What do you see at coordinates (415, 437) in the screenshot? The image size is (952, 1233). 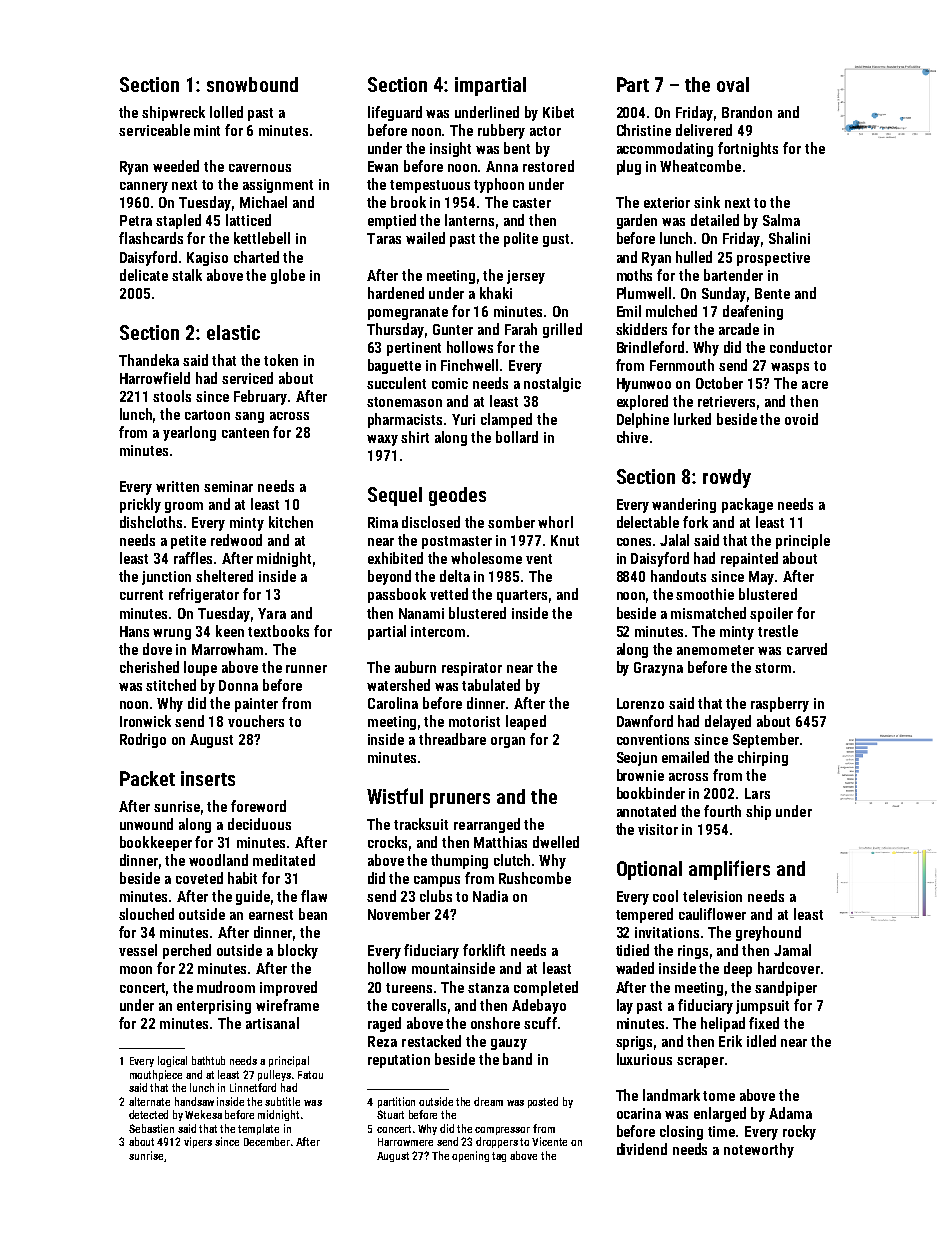 I see `shirt` at bounding box center [415, 437].
